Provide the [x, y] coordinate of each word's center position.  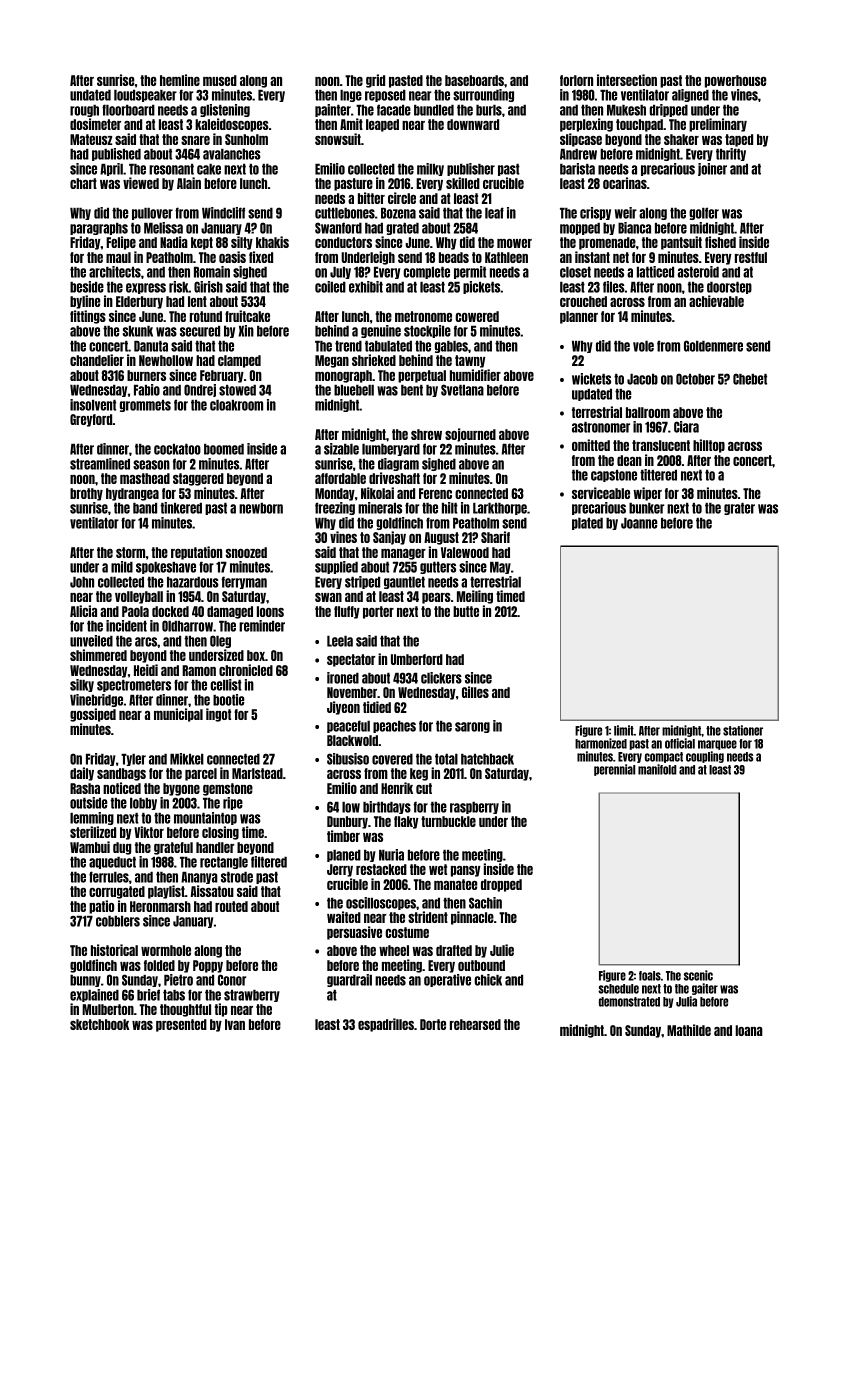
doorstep [729, 288]
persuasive [354, 933]
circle [402, 198]
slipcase [581, 140]
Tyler [133, 760]
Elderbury [139, 302]
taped [739, 140]
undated [90, 95]
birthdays [387, 807]
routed [231, 906]
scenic [698, 975]
